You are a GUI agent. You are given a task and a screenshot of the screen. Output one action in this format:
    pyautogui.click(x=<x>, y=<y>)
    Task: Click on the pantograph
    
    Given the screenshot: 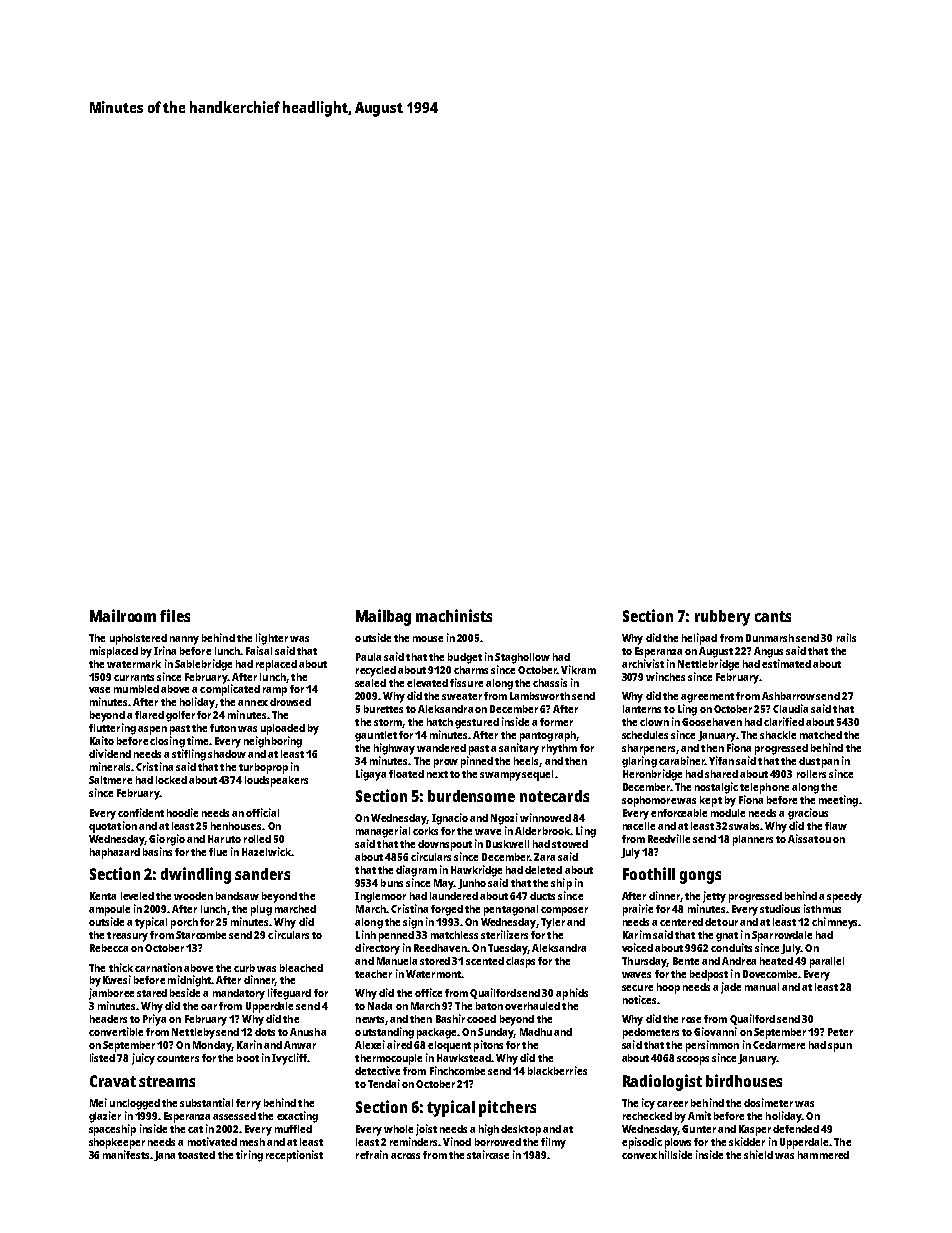 What is the action you would take?
    pyautogui.click(x=548, y=736)
